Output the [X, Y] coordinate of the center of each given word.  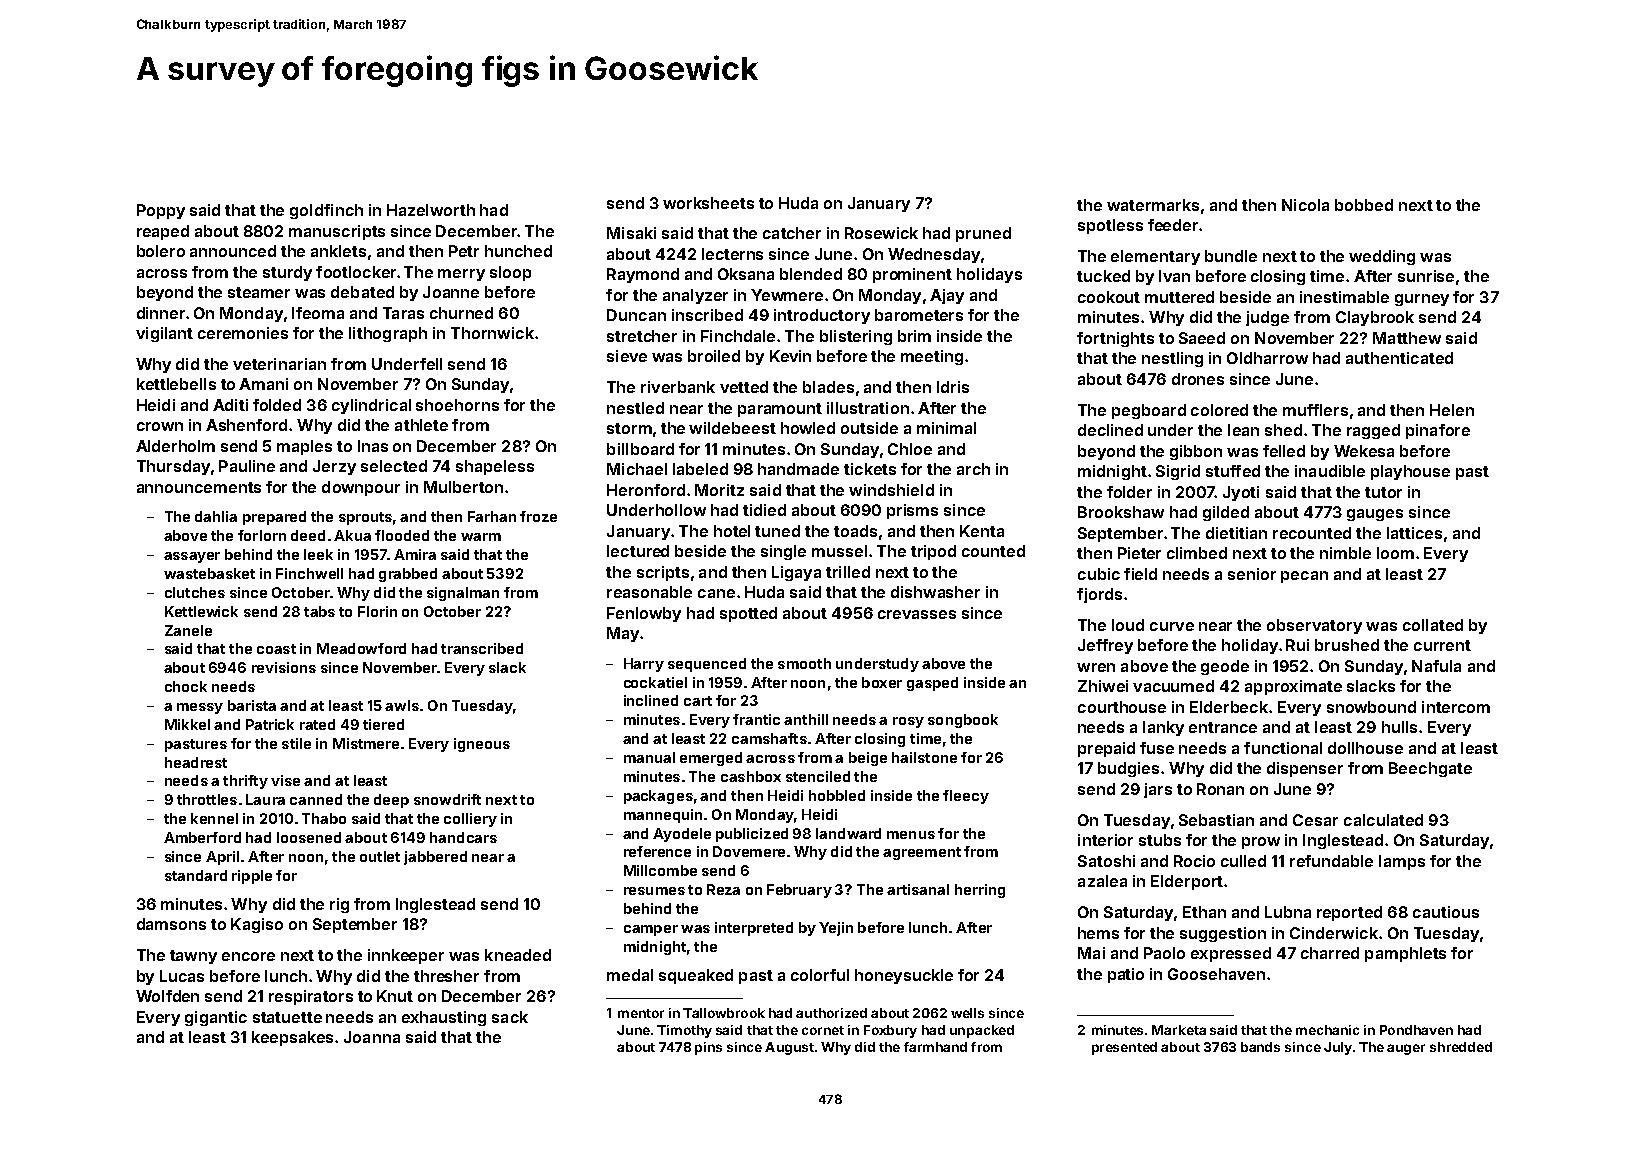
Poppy [161, 211]
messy [200, 708]
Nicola [1305, 205]
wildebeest [732, 428]
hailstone [924, 757]
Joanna [372, 1037]
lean [1243, 430]
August [789, 1048]
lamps [1402, 862]
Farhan [492, 516]
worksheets [708, 203]
